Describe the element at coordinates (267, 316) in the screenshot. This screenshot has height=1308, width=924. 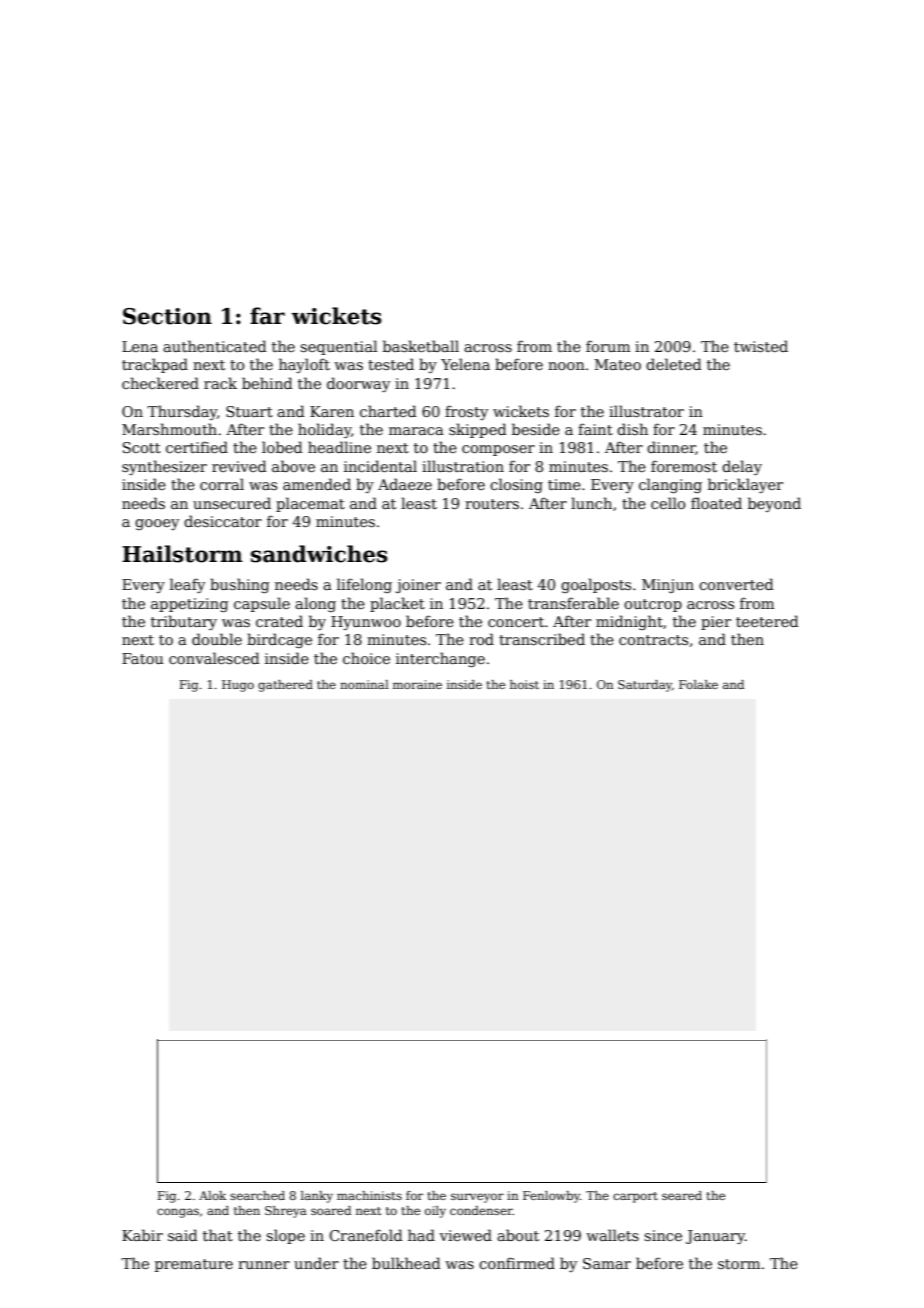
I see `far` at that location.
